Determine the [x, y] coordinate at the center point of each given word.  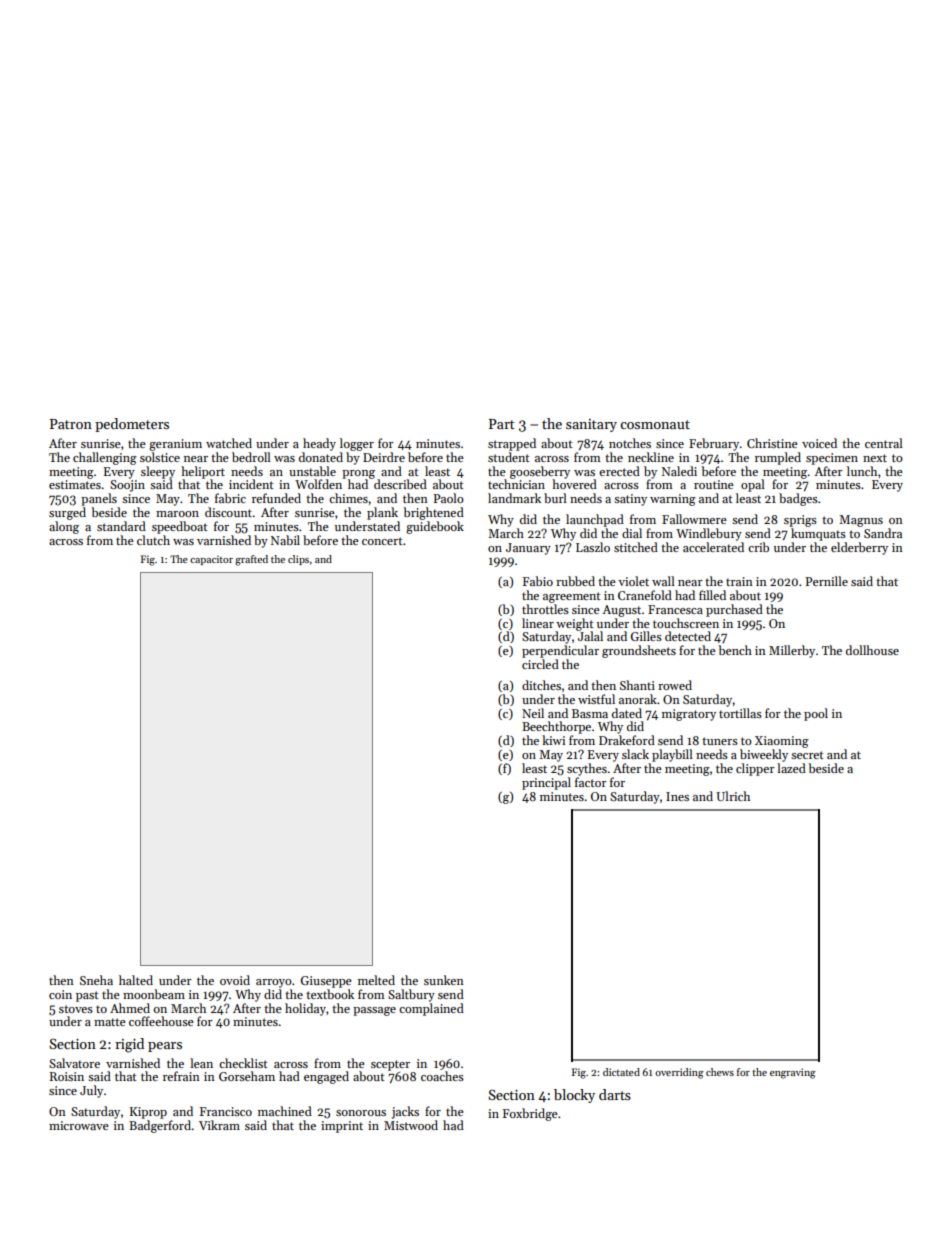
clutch [153, 540]
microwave [79, 1125]
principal [546, 783]
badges [798, 499]
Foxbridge [530, 1114]
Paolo [448, 498]
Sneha [96, 980]
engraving [793, 1073]
